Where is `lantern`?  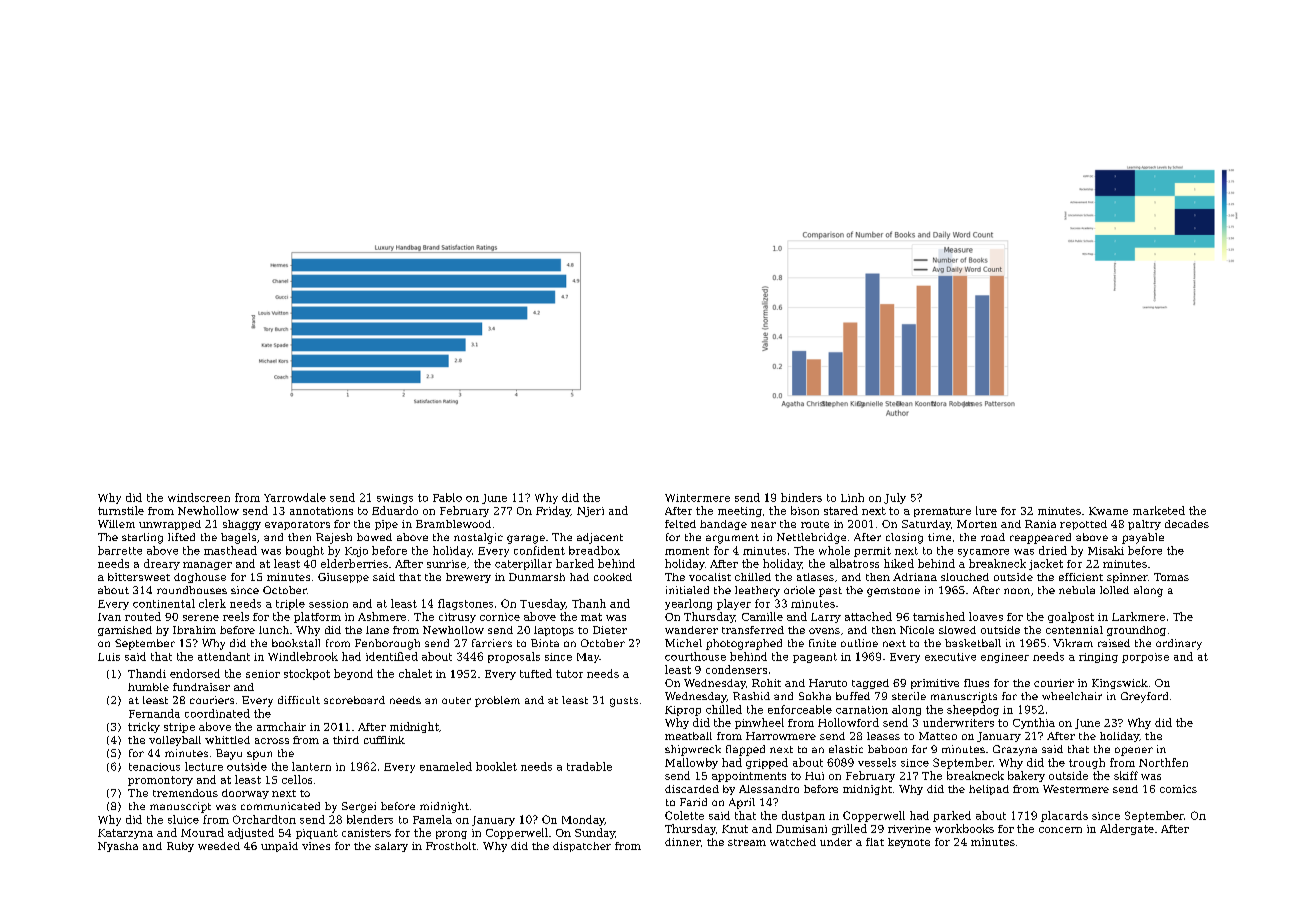
lantern is located at coordinates (311, 766).
